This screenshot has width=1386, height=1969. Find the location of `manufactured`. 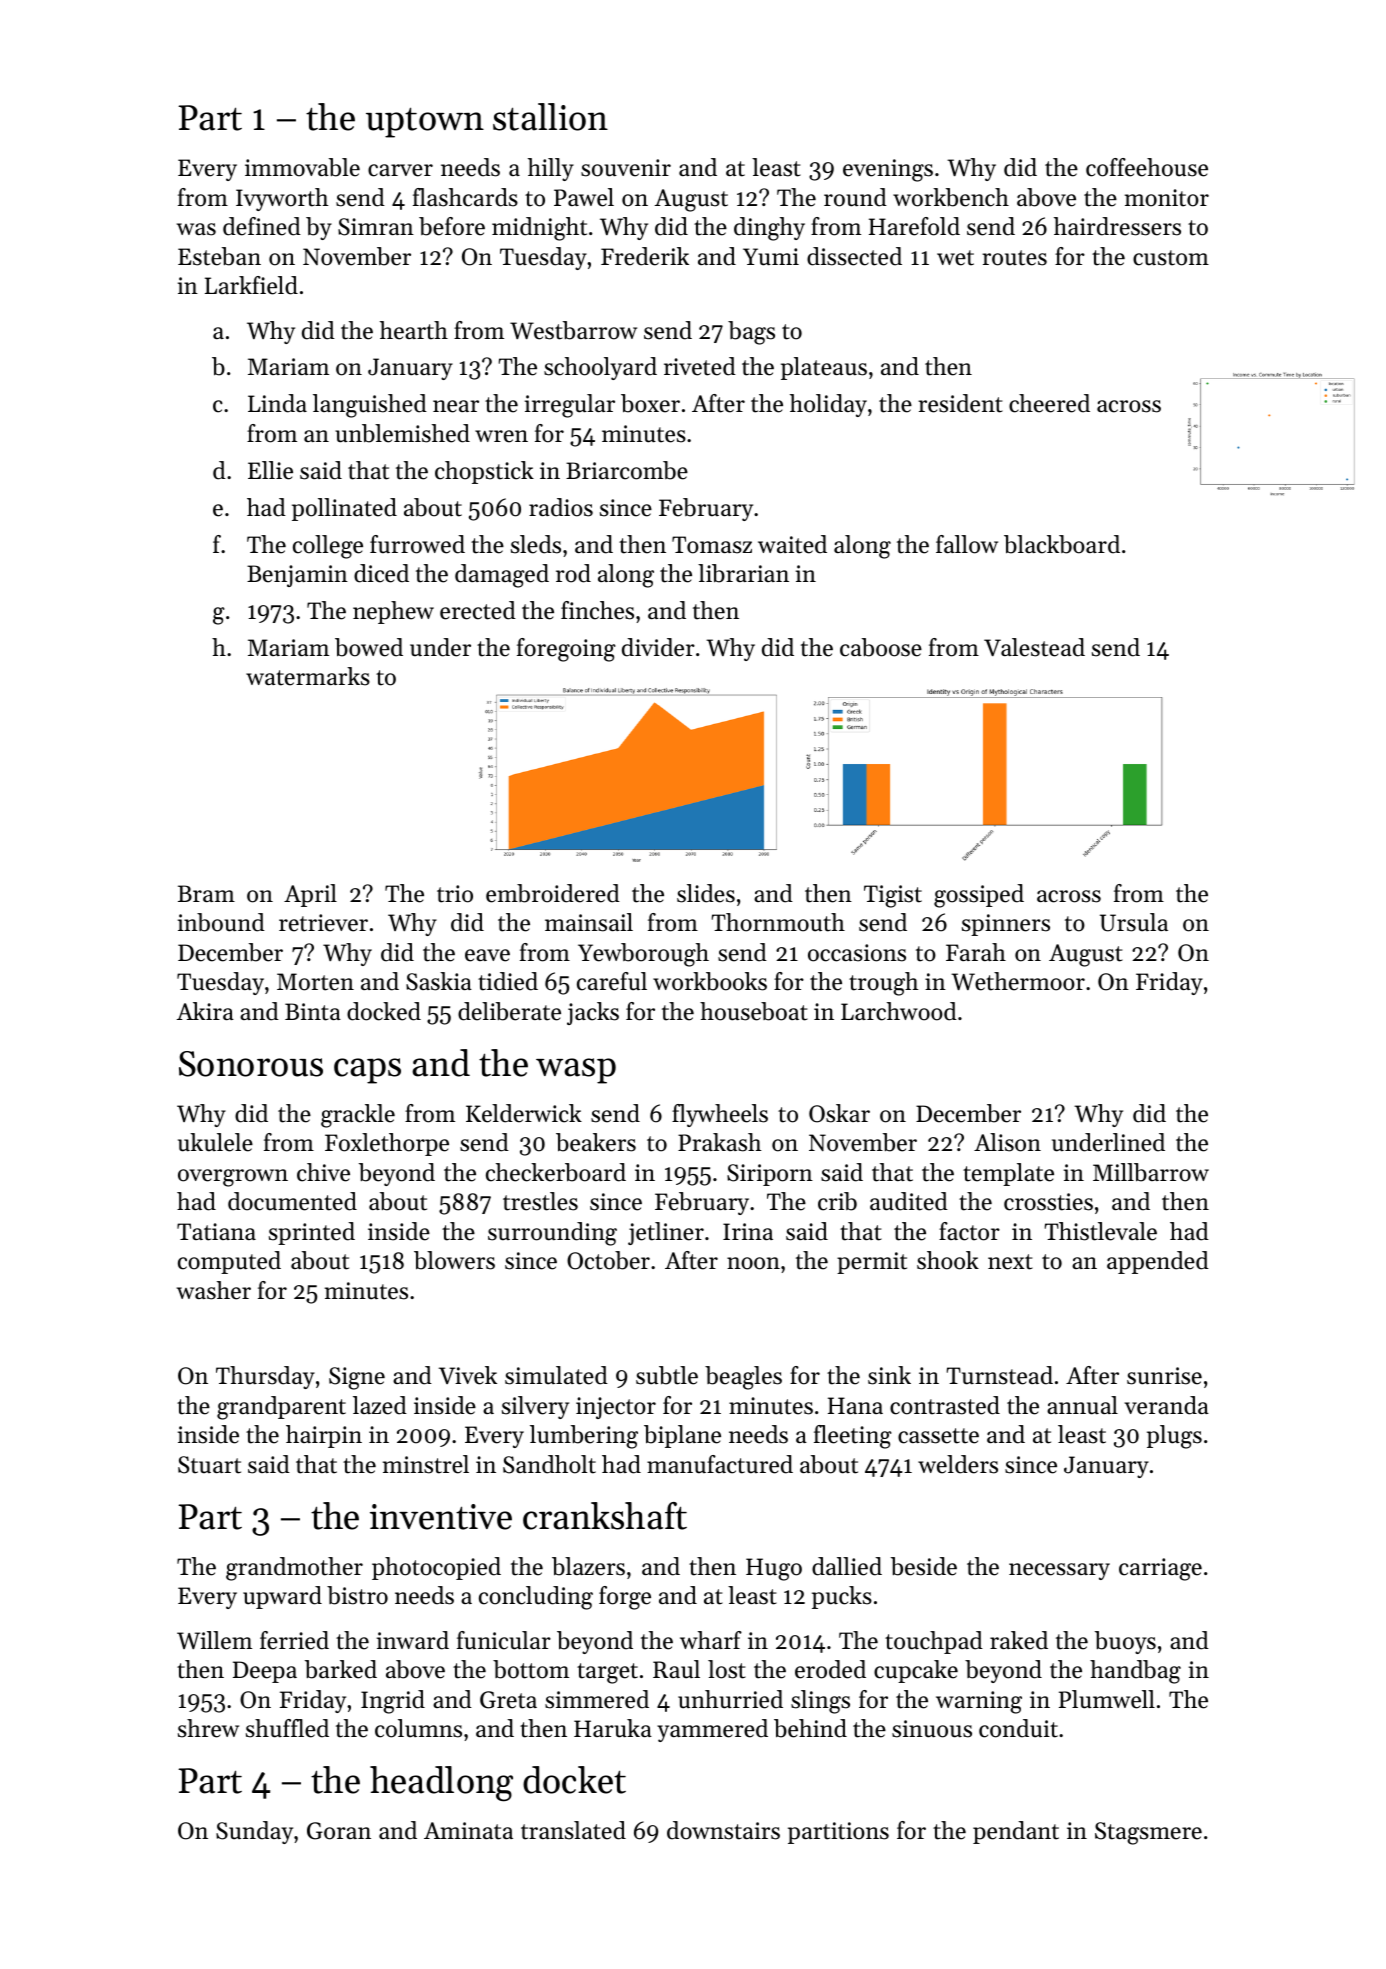

manufactured is located at coordinates (720, 1464).
